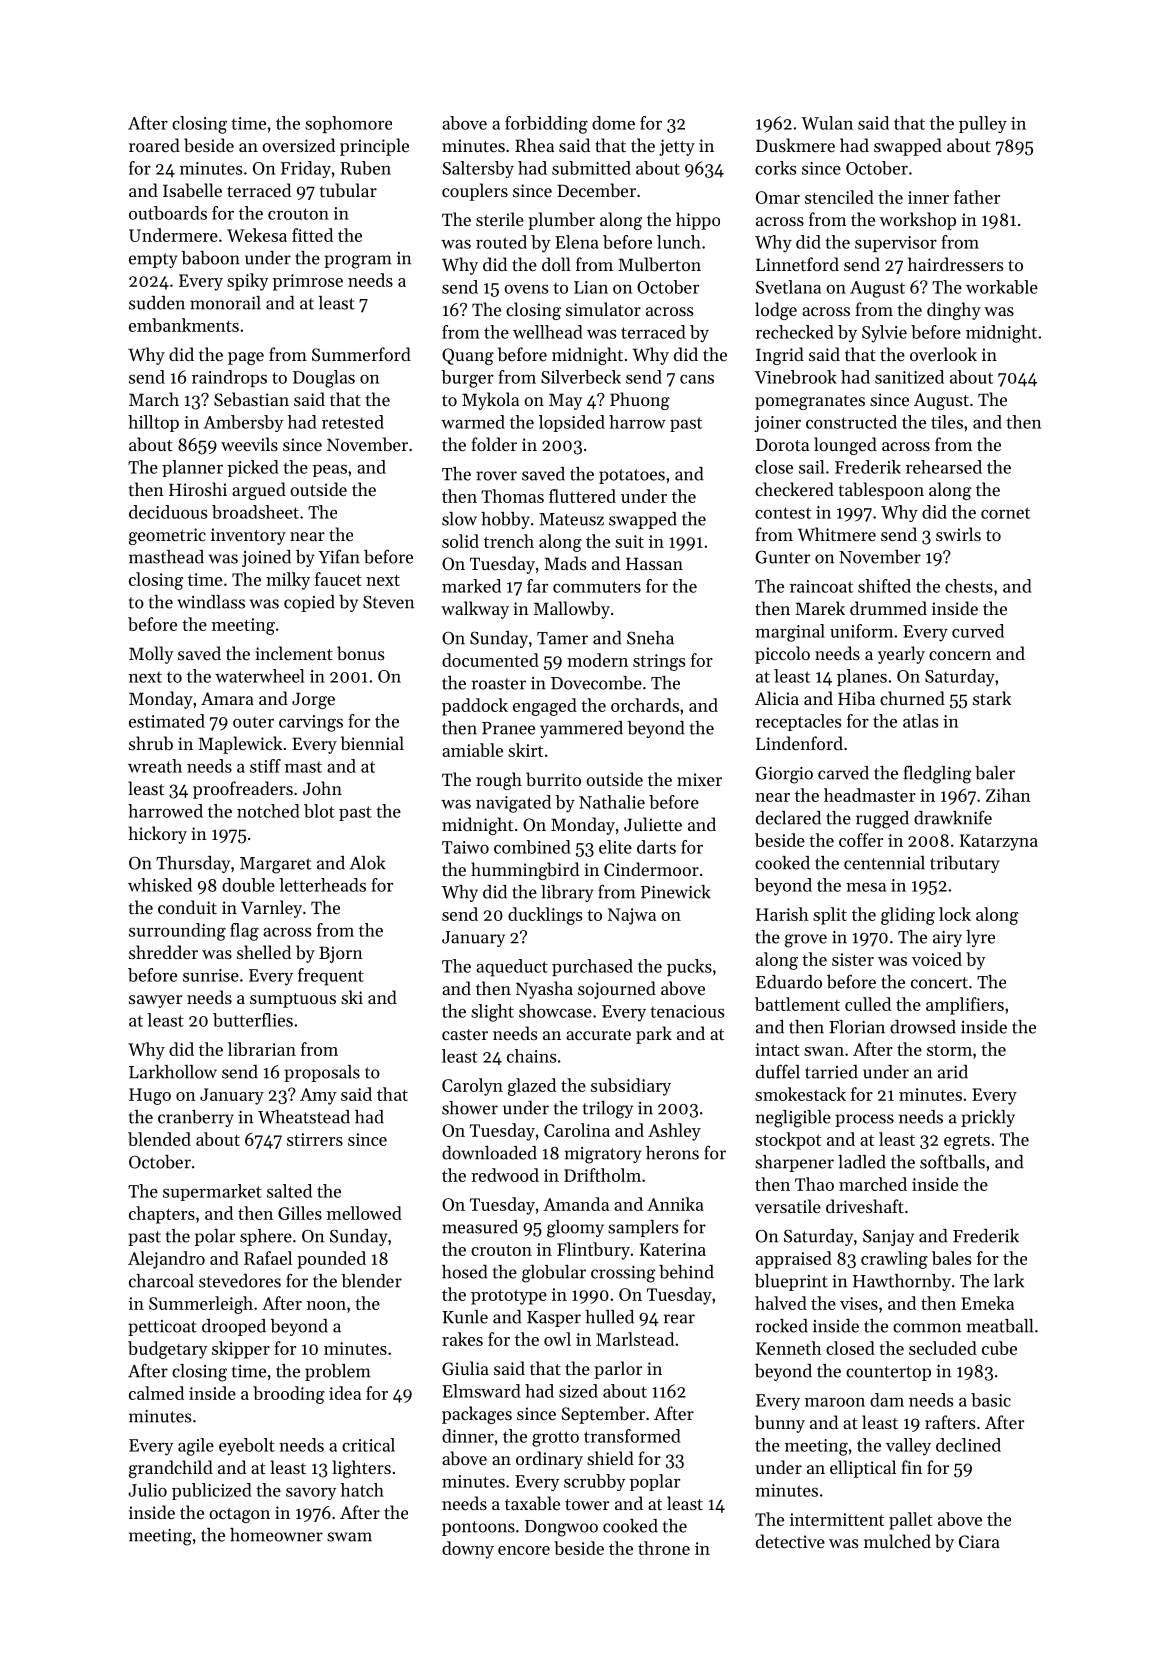  Describe the element at coordinates (632, 1436) in the document. I see `transformed` at that location.
